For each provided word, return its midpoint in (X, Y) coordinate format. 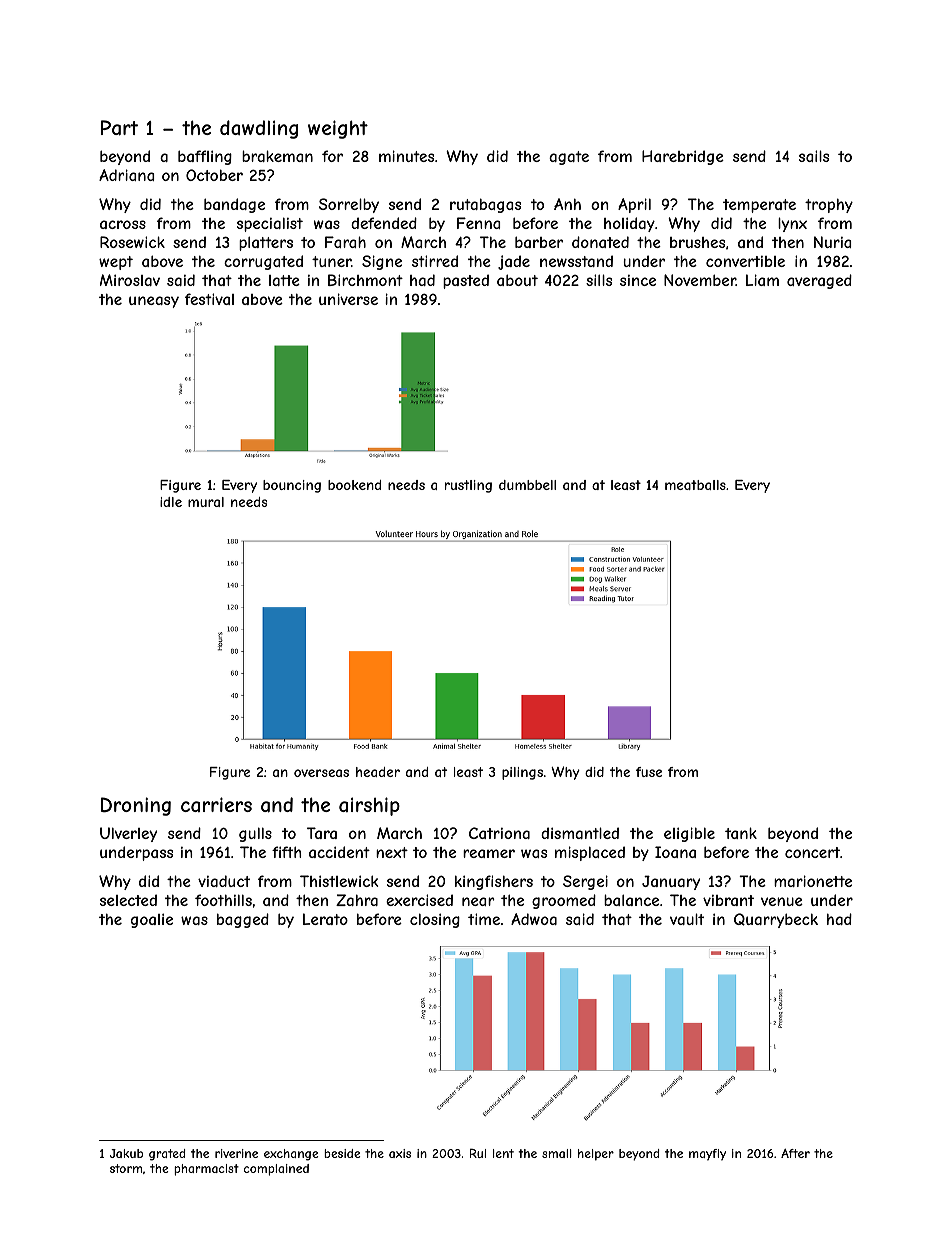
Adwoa (534, 919)
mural (206, 502)
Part (119, 128)
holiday (629, 224)
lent (503, 1153)
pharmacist (206, 1170)
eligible (689, 834)
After (795, 1153)
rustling (468, 486)
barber (539, 242)
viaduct (224, 881)
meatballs (695, 485)
